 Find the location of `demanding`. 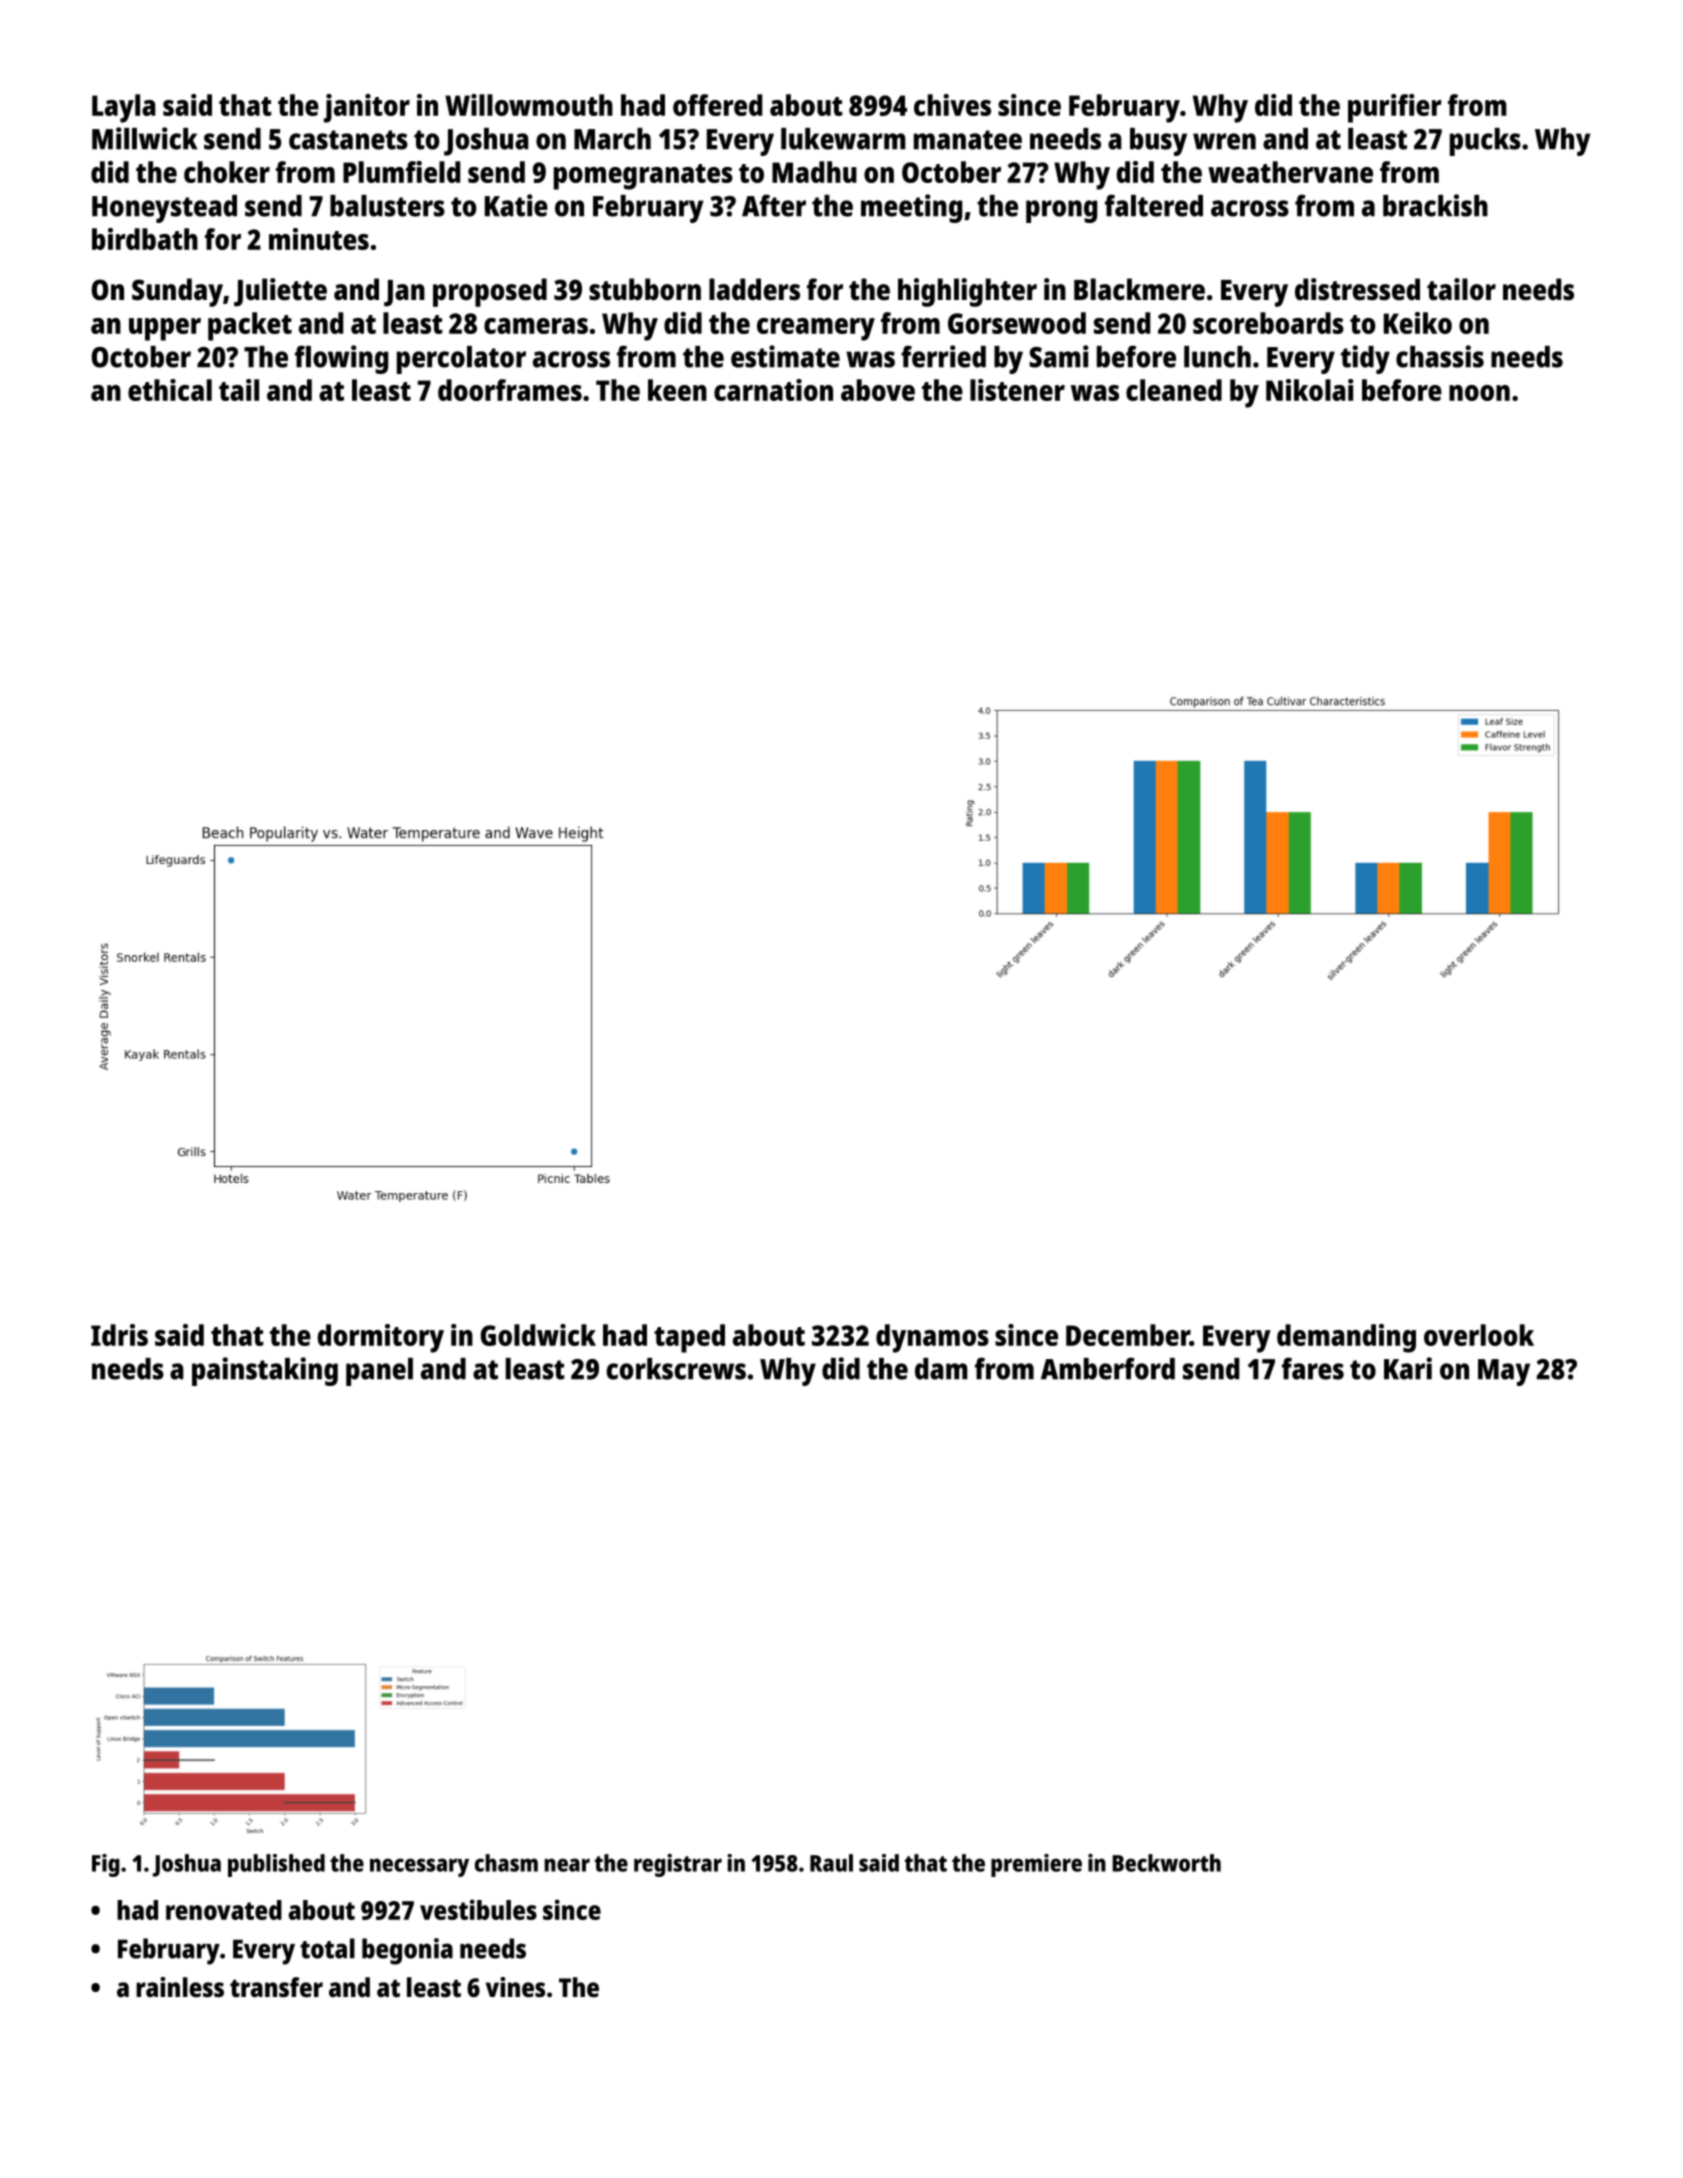

demanding is located at coordinates (1346, 1338).
